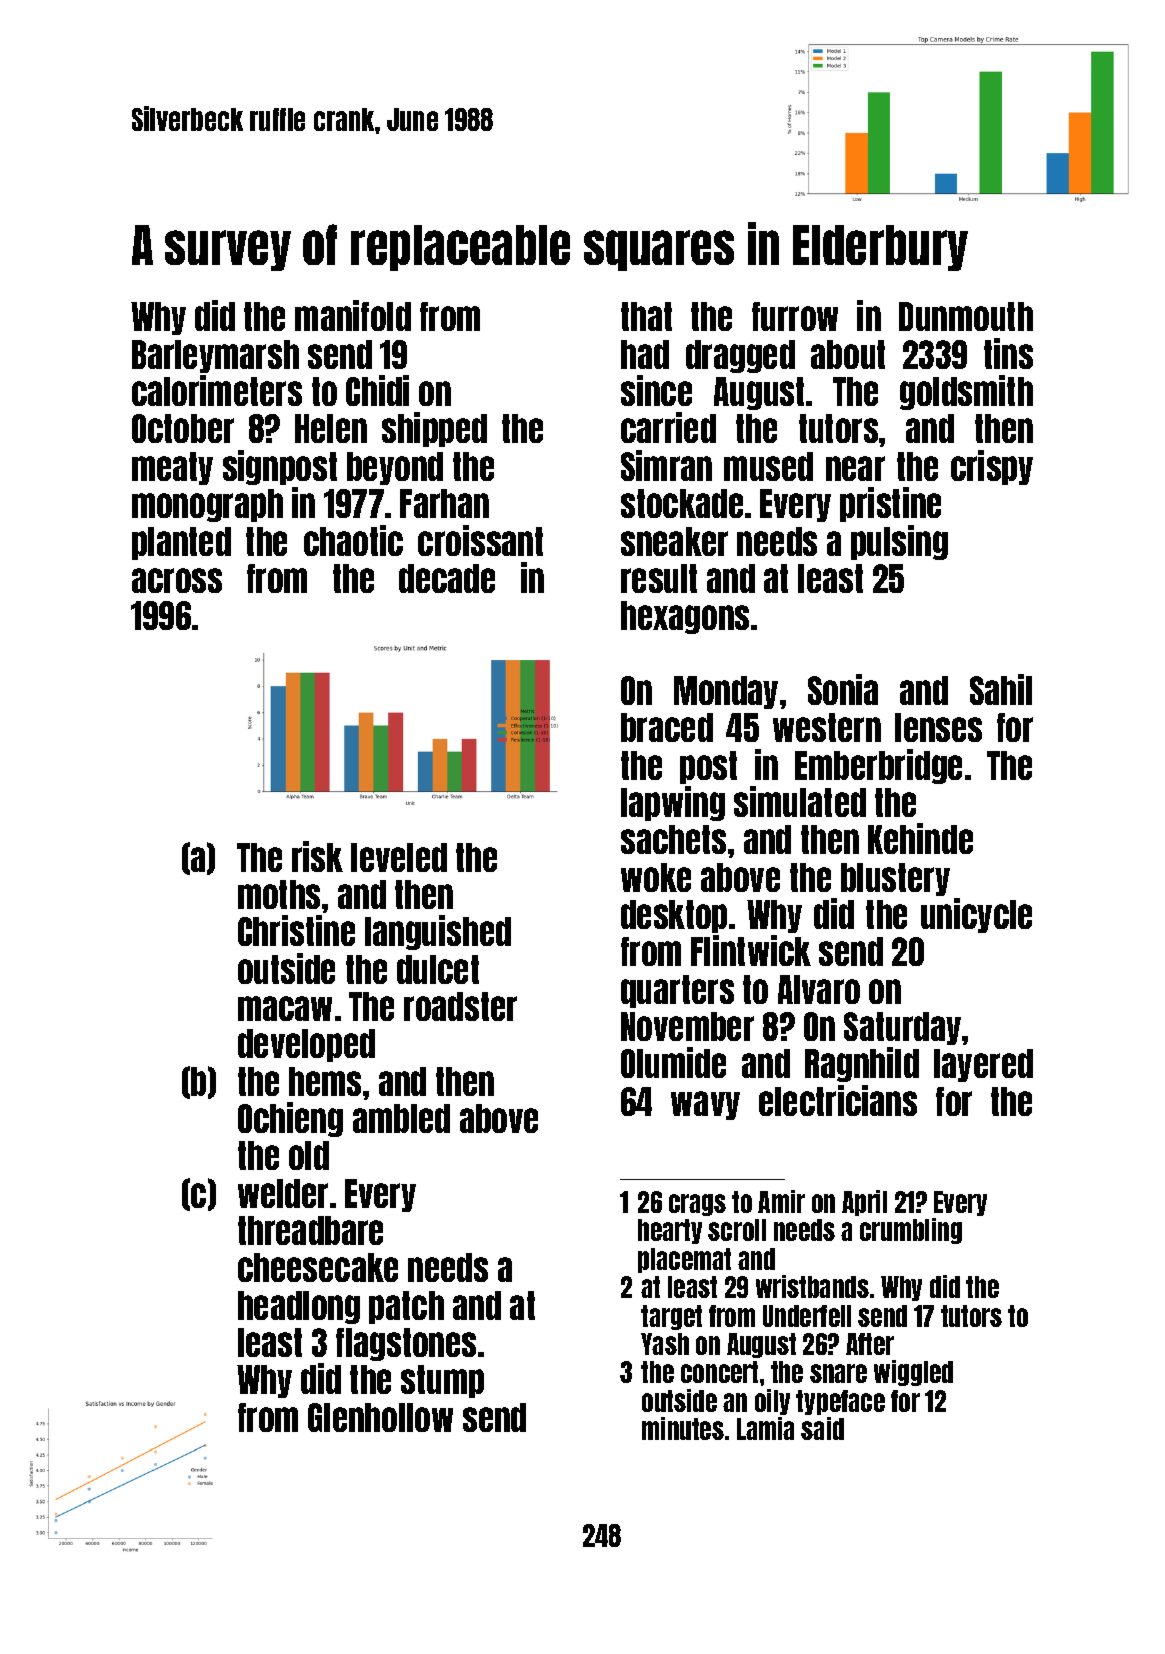 Image resolution: width=1165 pixels, height=1654 pixels. What do you see at coordinates (1008, 353) in the page?
I see `tins` at bounding box center [1008, 353].
